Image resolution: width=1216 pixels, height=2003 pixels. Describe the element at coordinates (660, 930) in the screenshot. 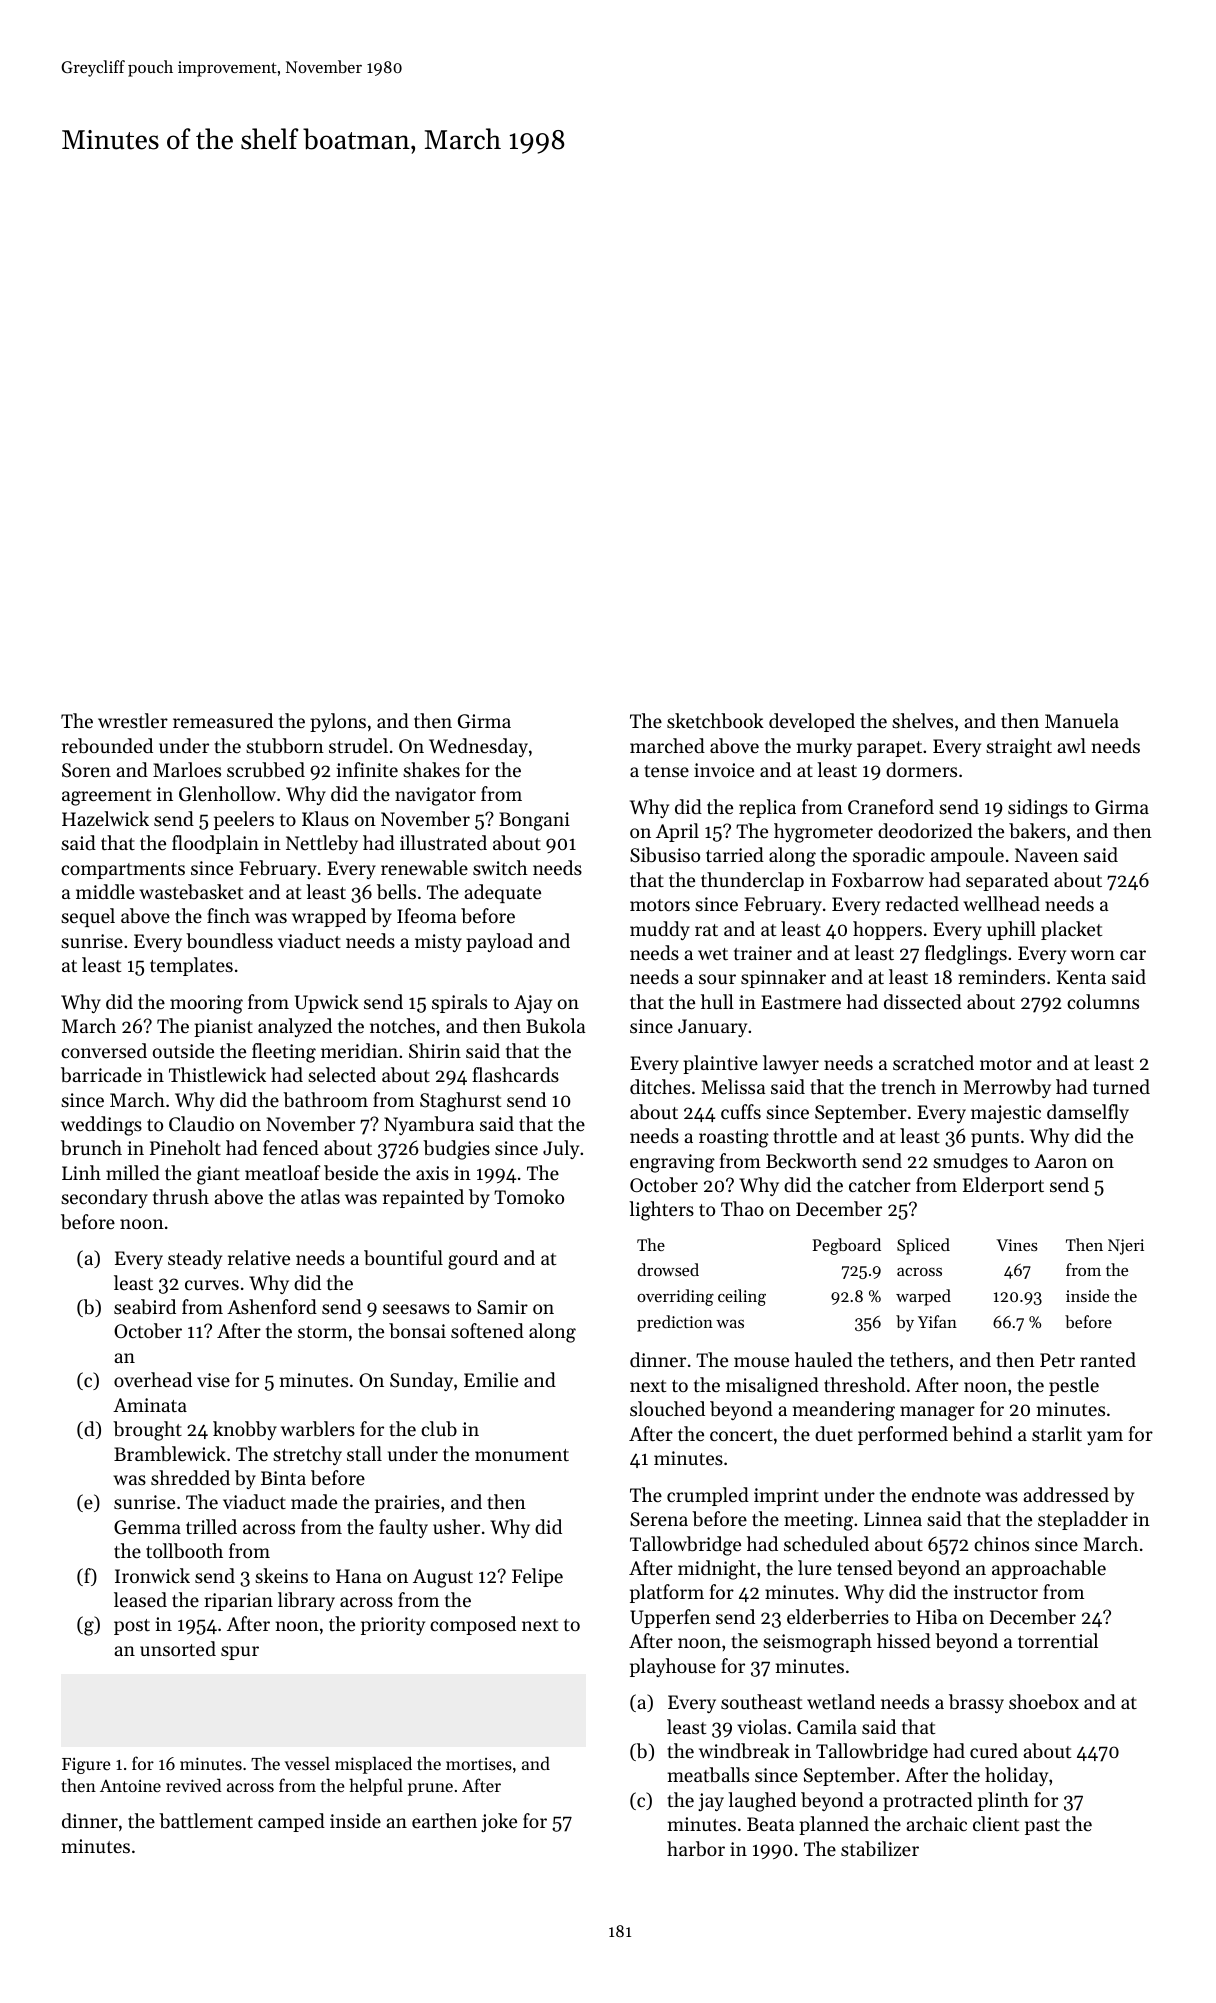

I see `muddy` at that location.
